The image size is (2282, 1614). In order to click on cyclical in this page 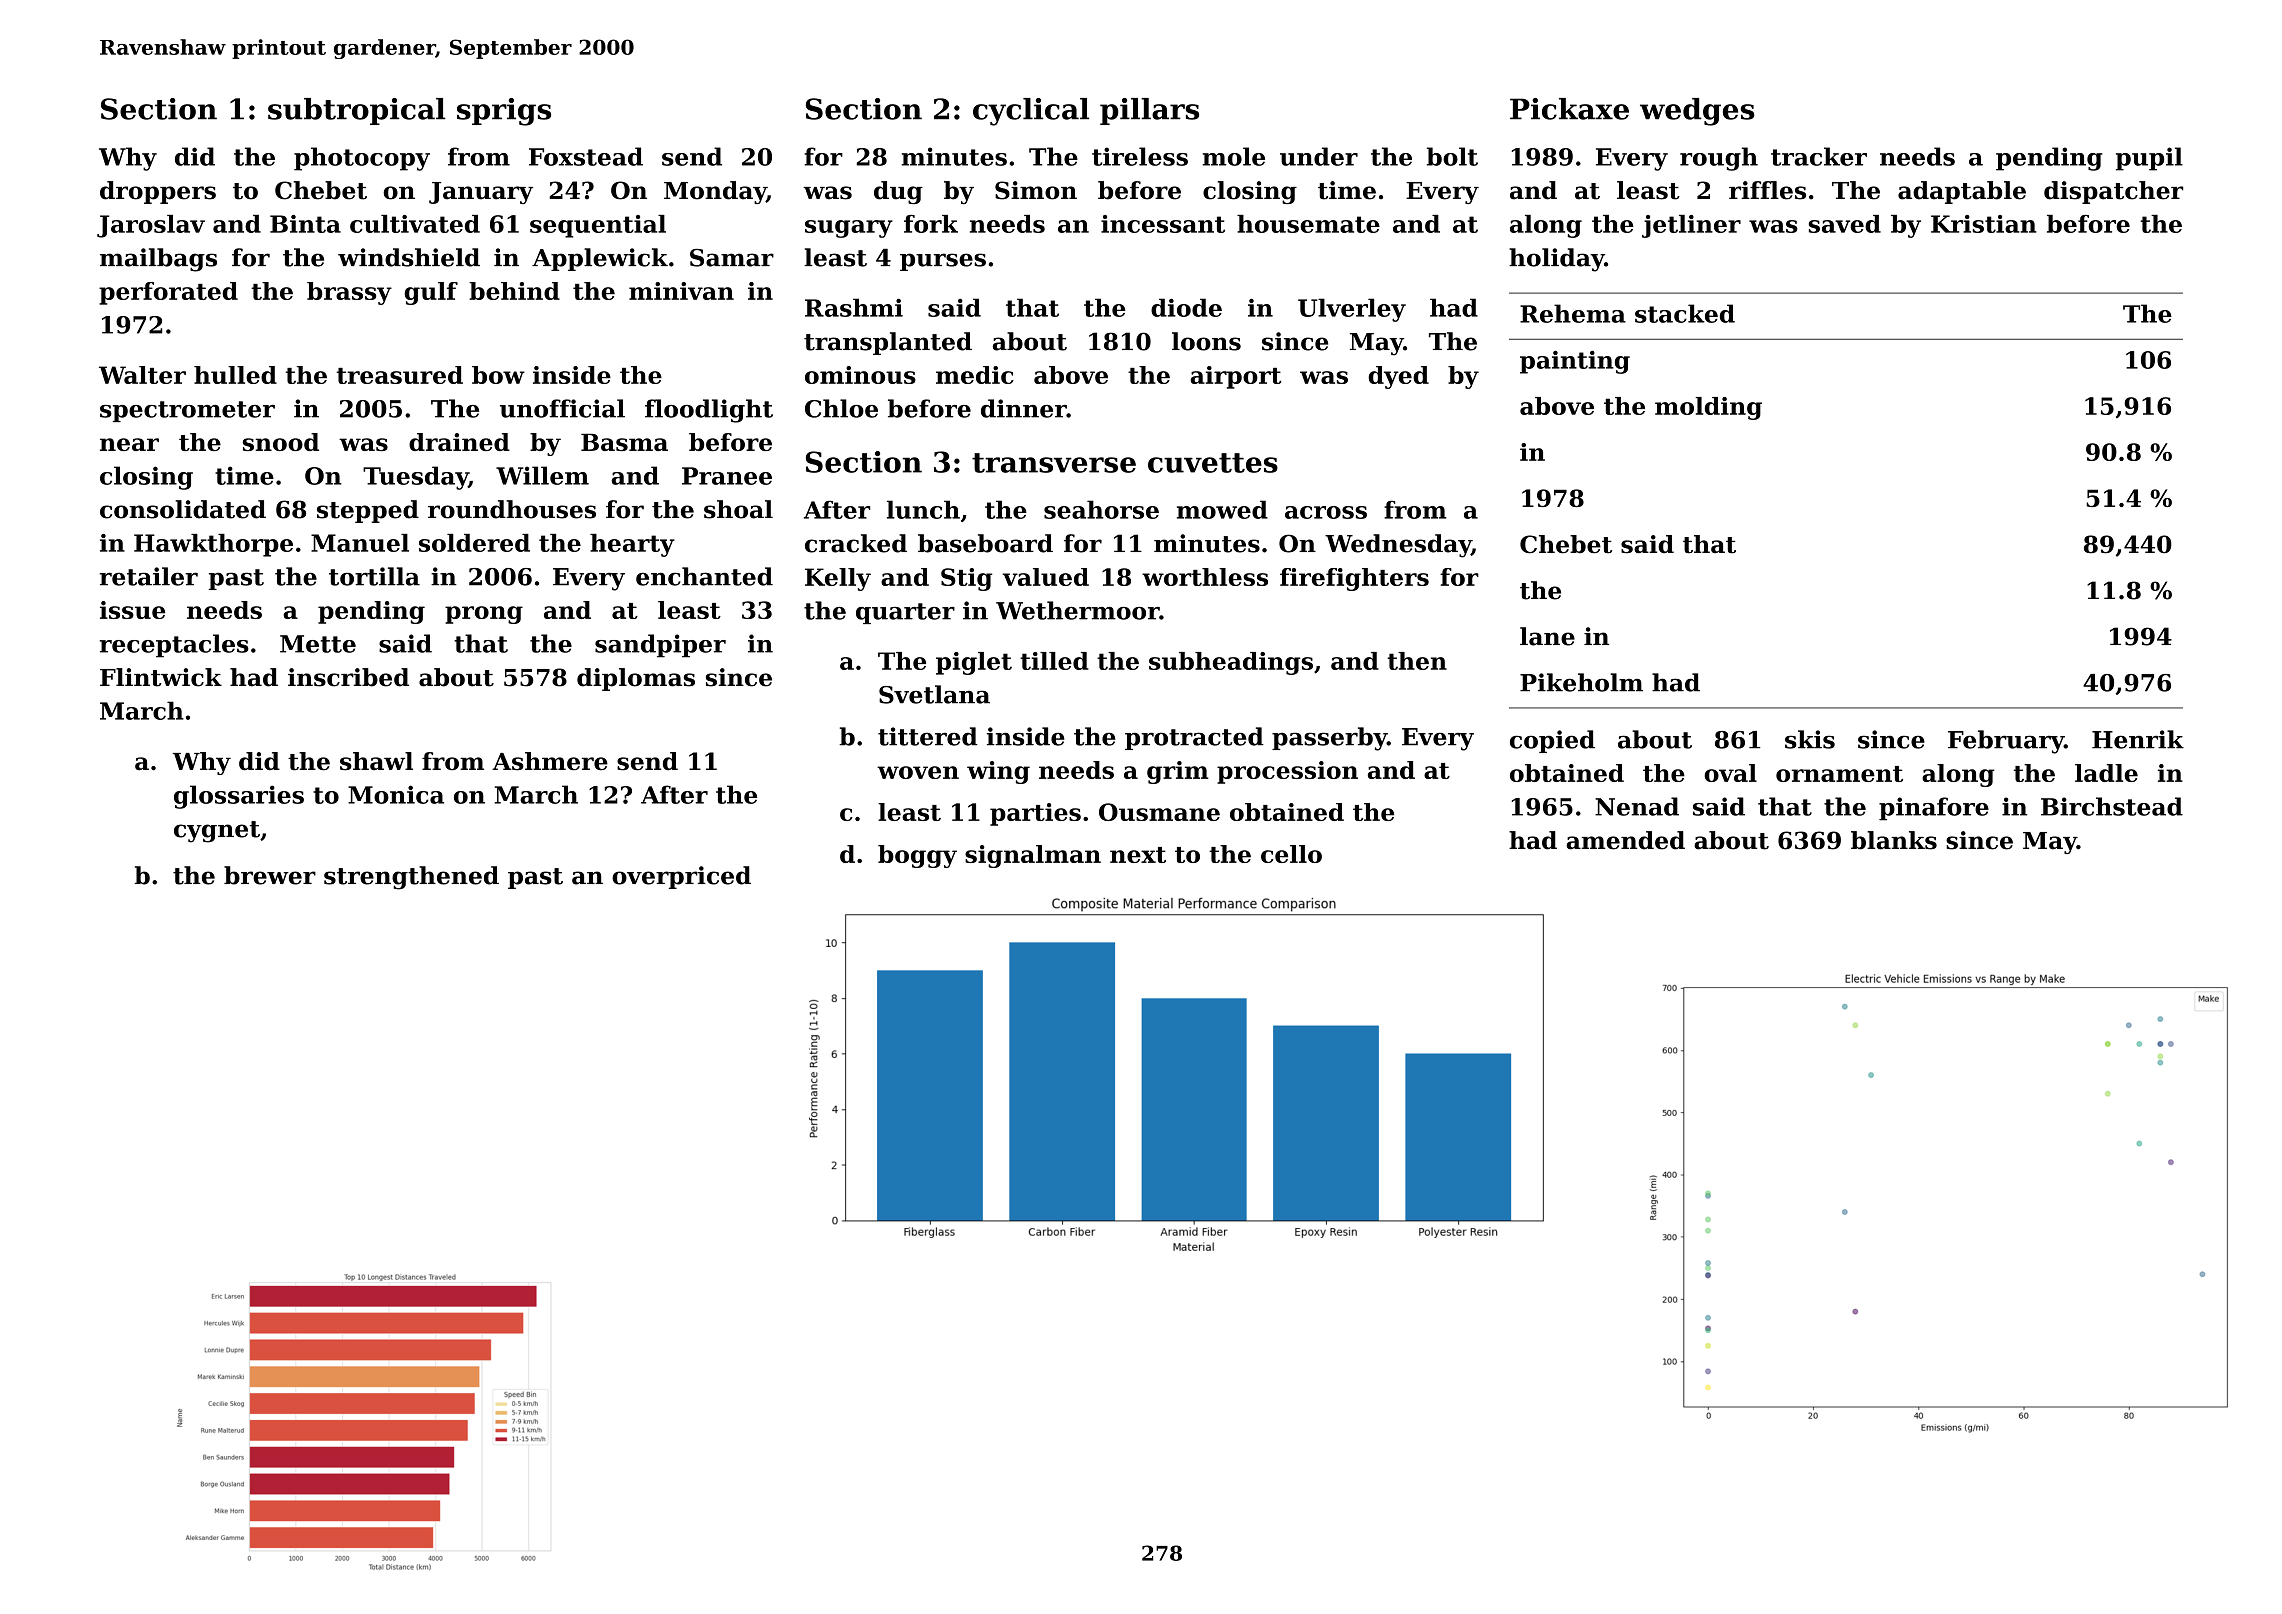, I will do `click(1031, 112)`.
